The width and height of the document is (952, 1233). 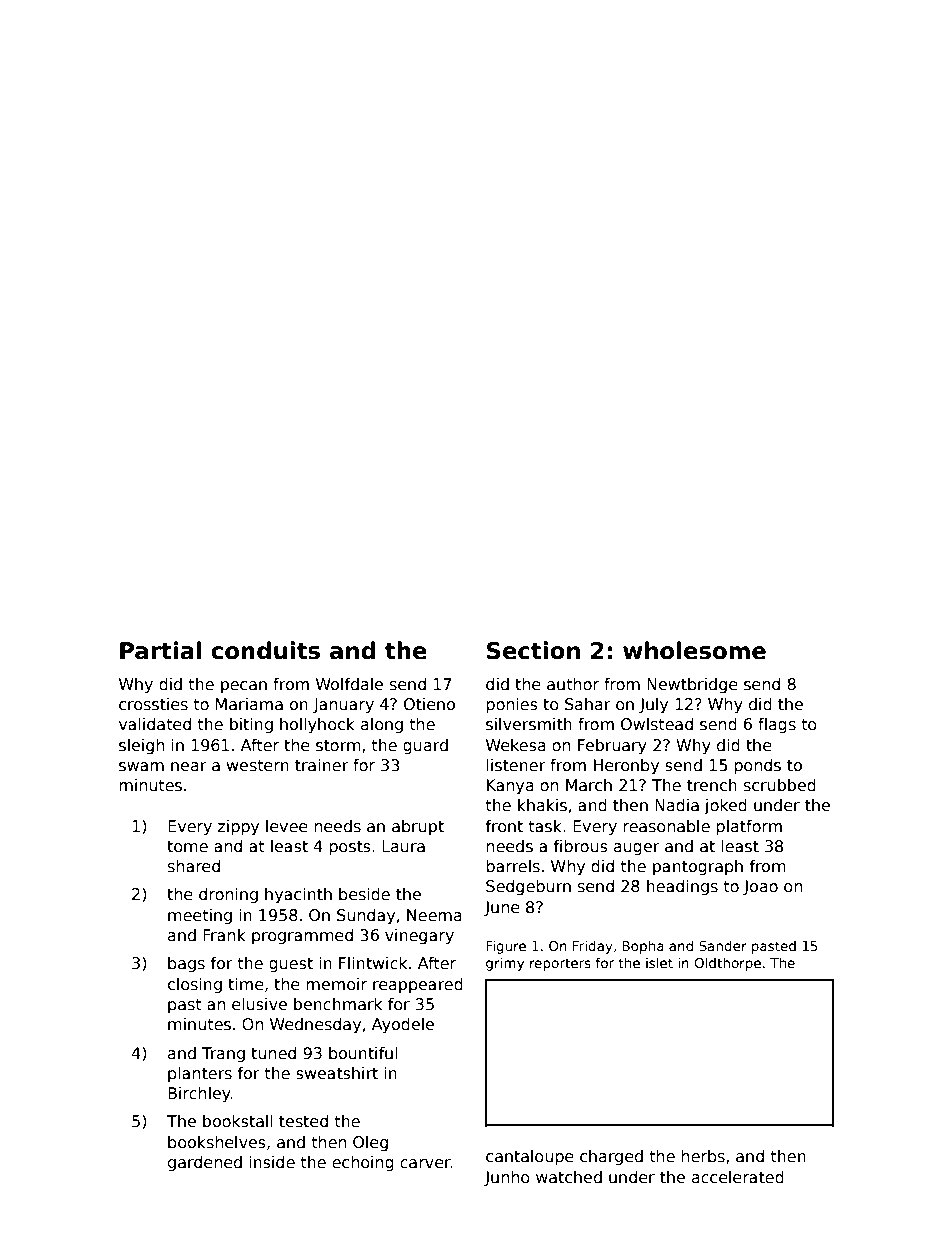 I want to click on author, so click(x=573, y=684).
